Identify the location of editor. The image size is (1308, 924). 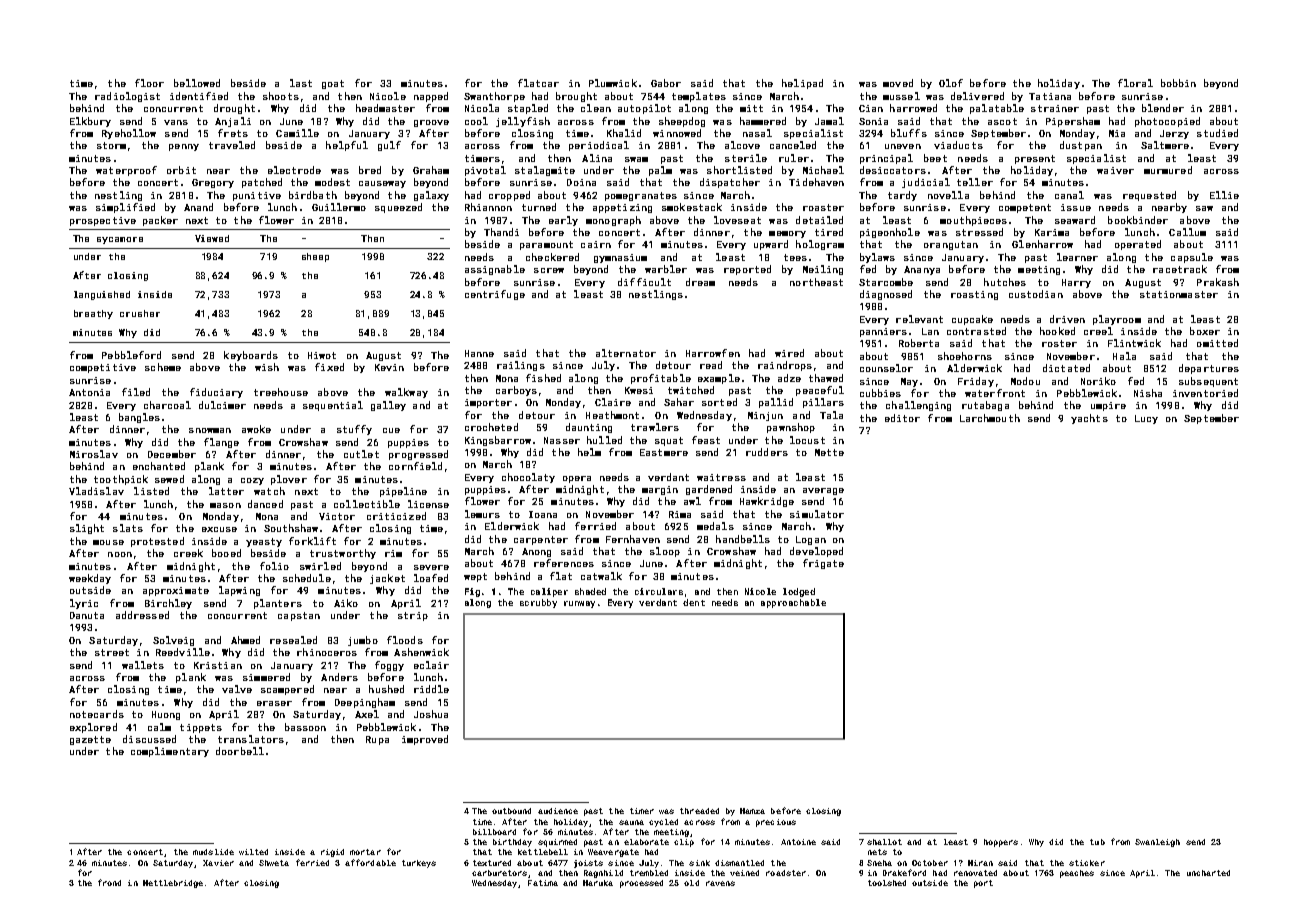
(902, 418).
